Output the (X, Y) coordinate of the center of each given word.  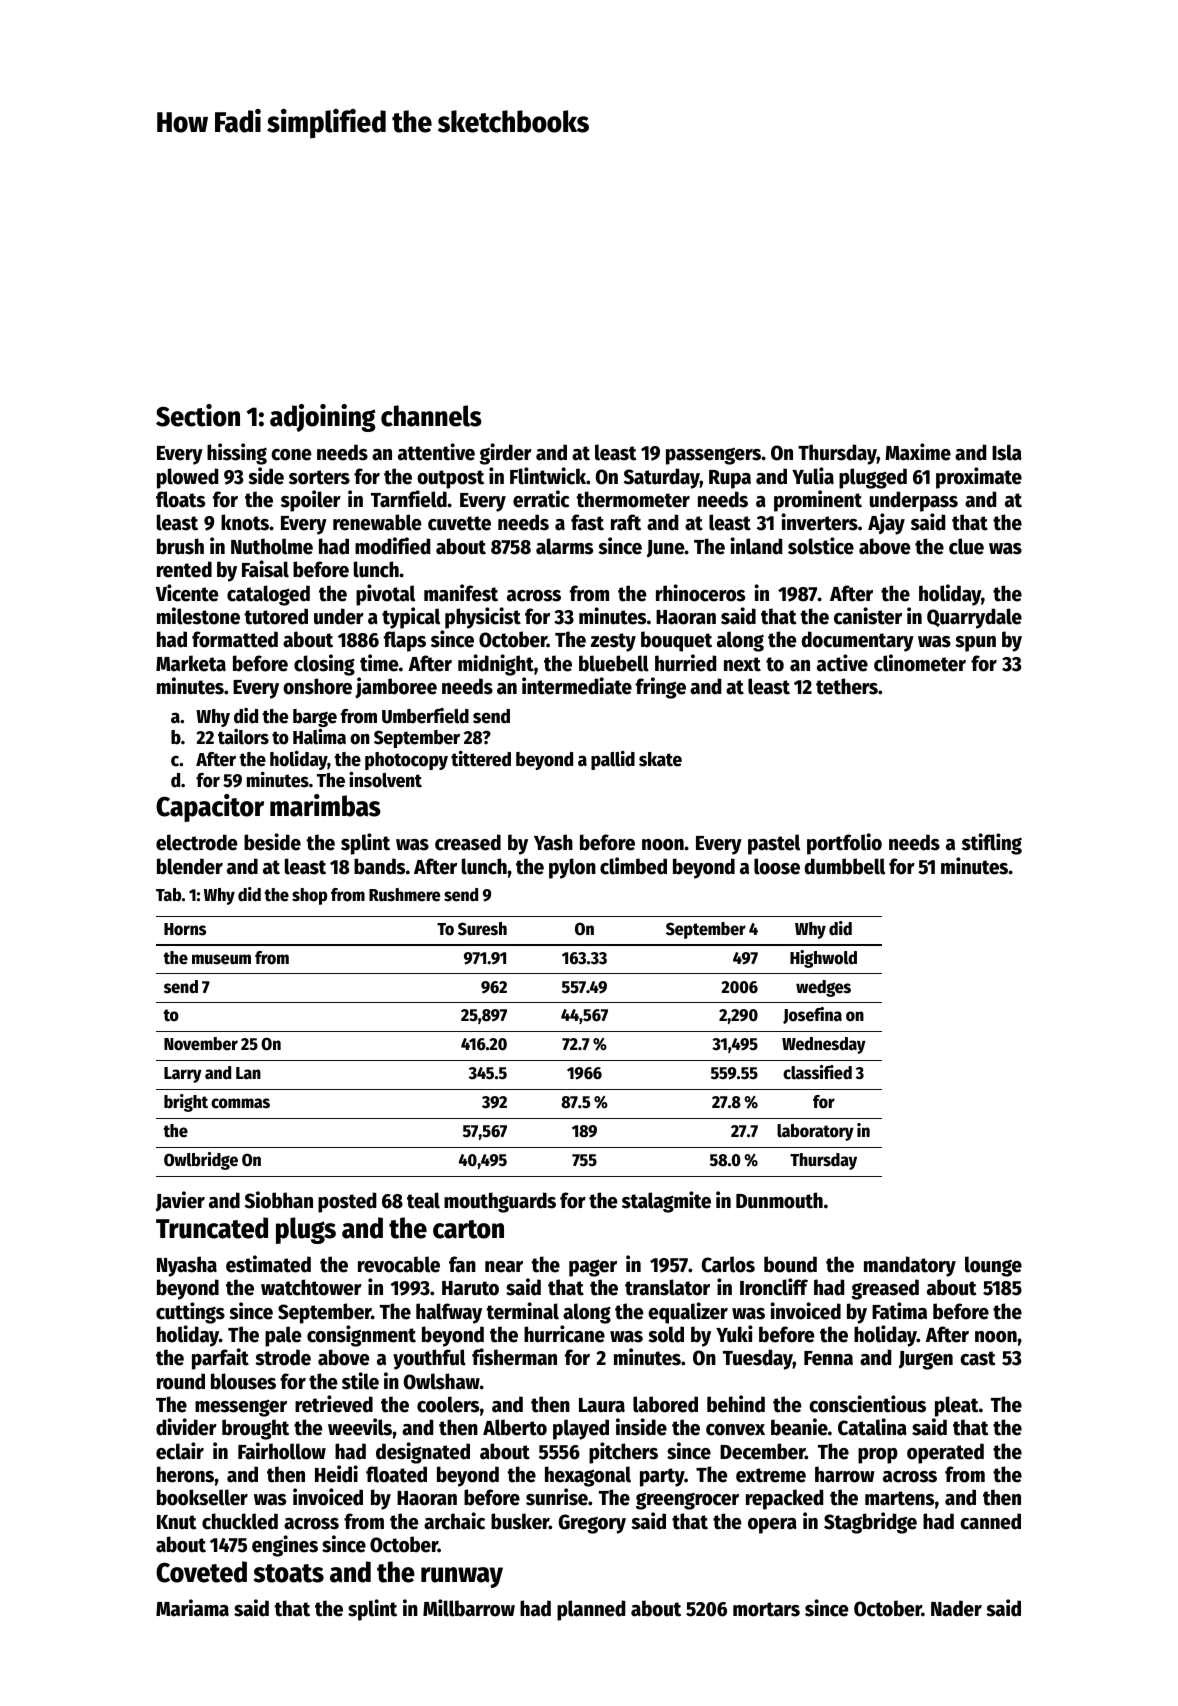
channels (431, 416)
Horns (185, 929)
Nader (956, 1608)
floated (396, 1474)
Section (198, 415)
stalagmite (666, 1202)
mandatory (910, 1266)
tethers (847, 686)
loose (777, 866)
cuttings (190, 1313)
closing (324, 665)
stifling (992, 844)
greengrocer (687, 1501)
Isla (1007, 452)
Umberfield (425, 716)
